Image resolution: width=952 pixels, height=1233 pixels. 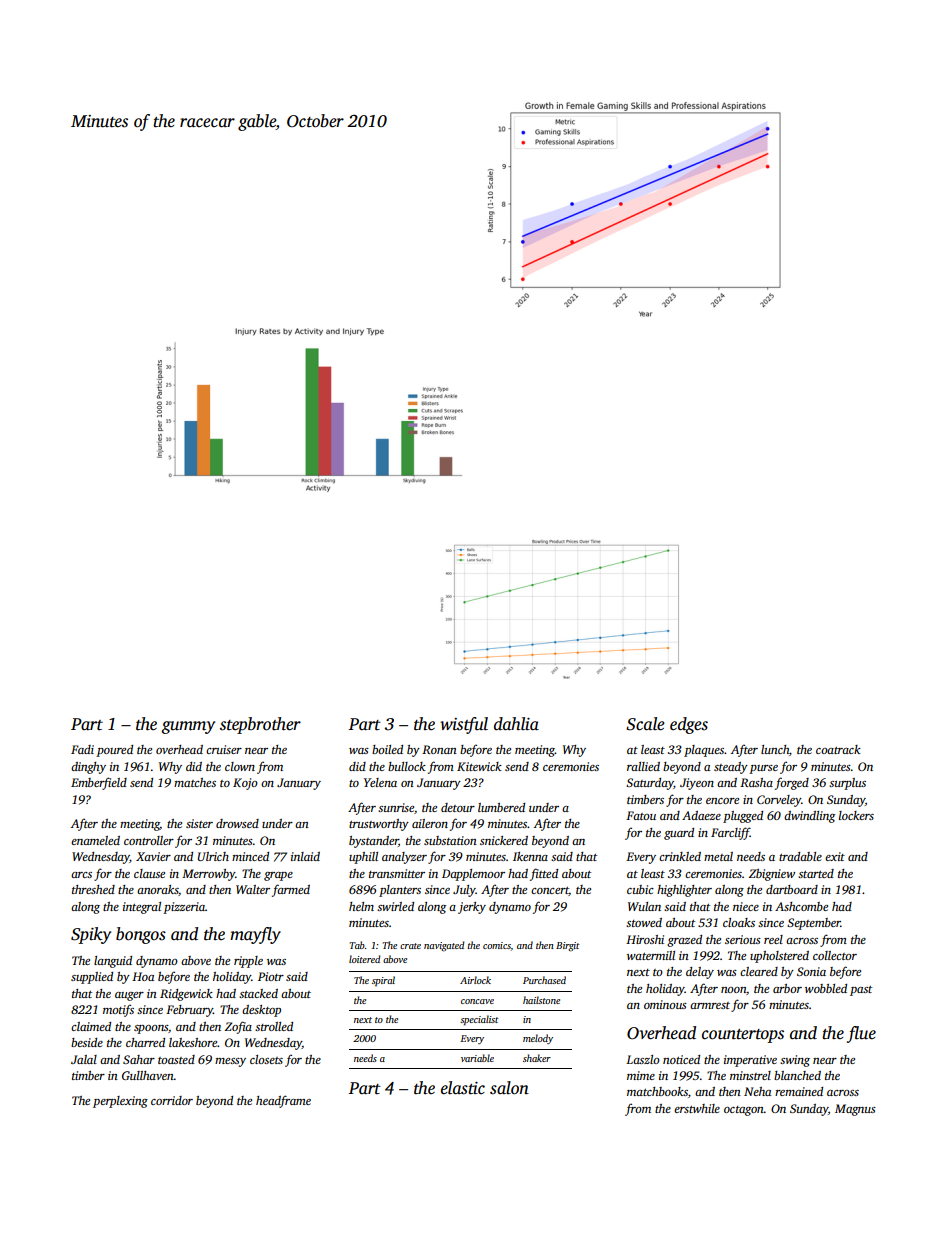 I want to click on corridor, so click(x=172, y=1100).
